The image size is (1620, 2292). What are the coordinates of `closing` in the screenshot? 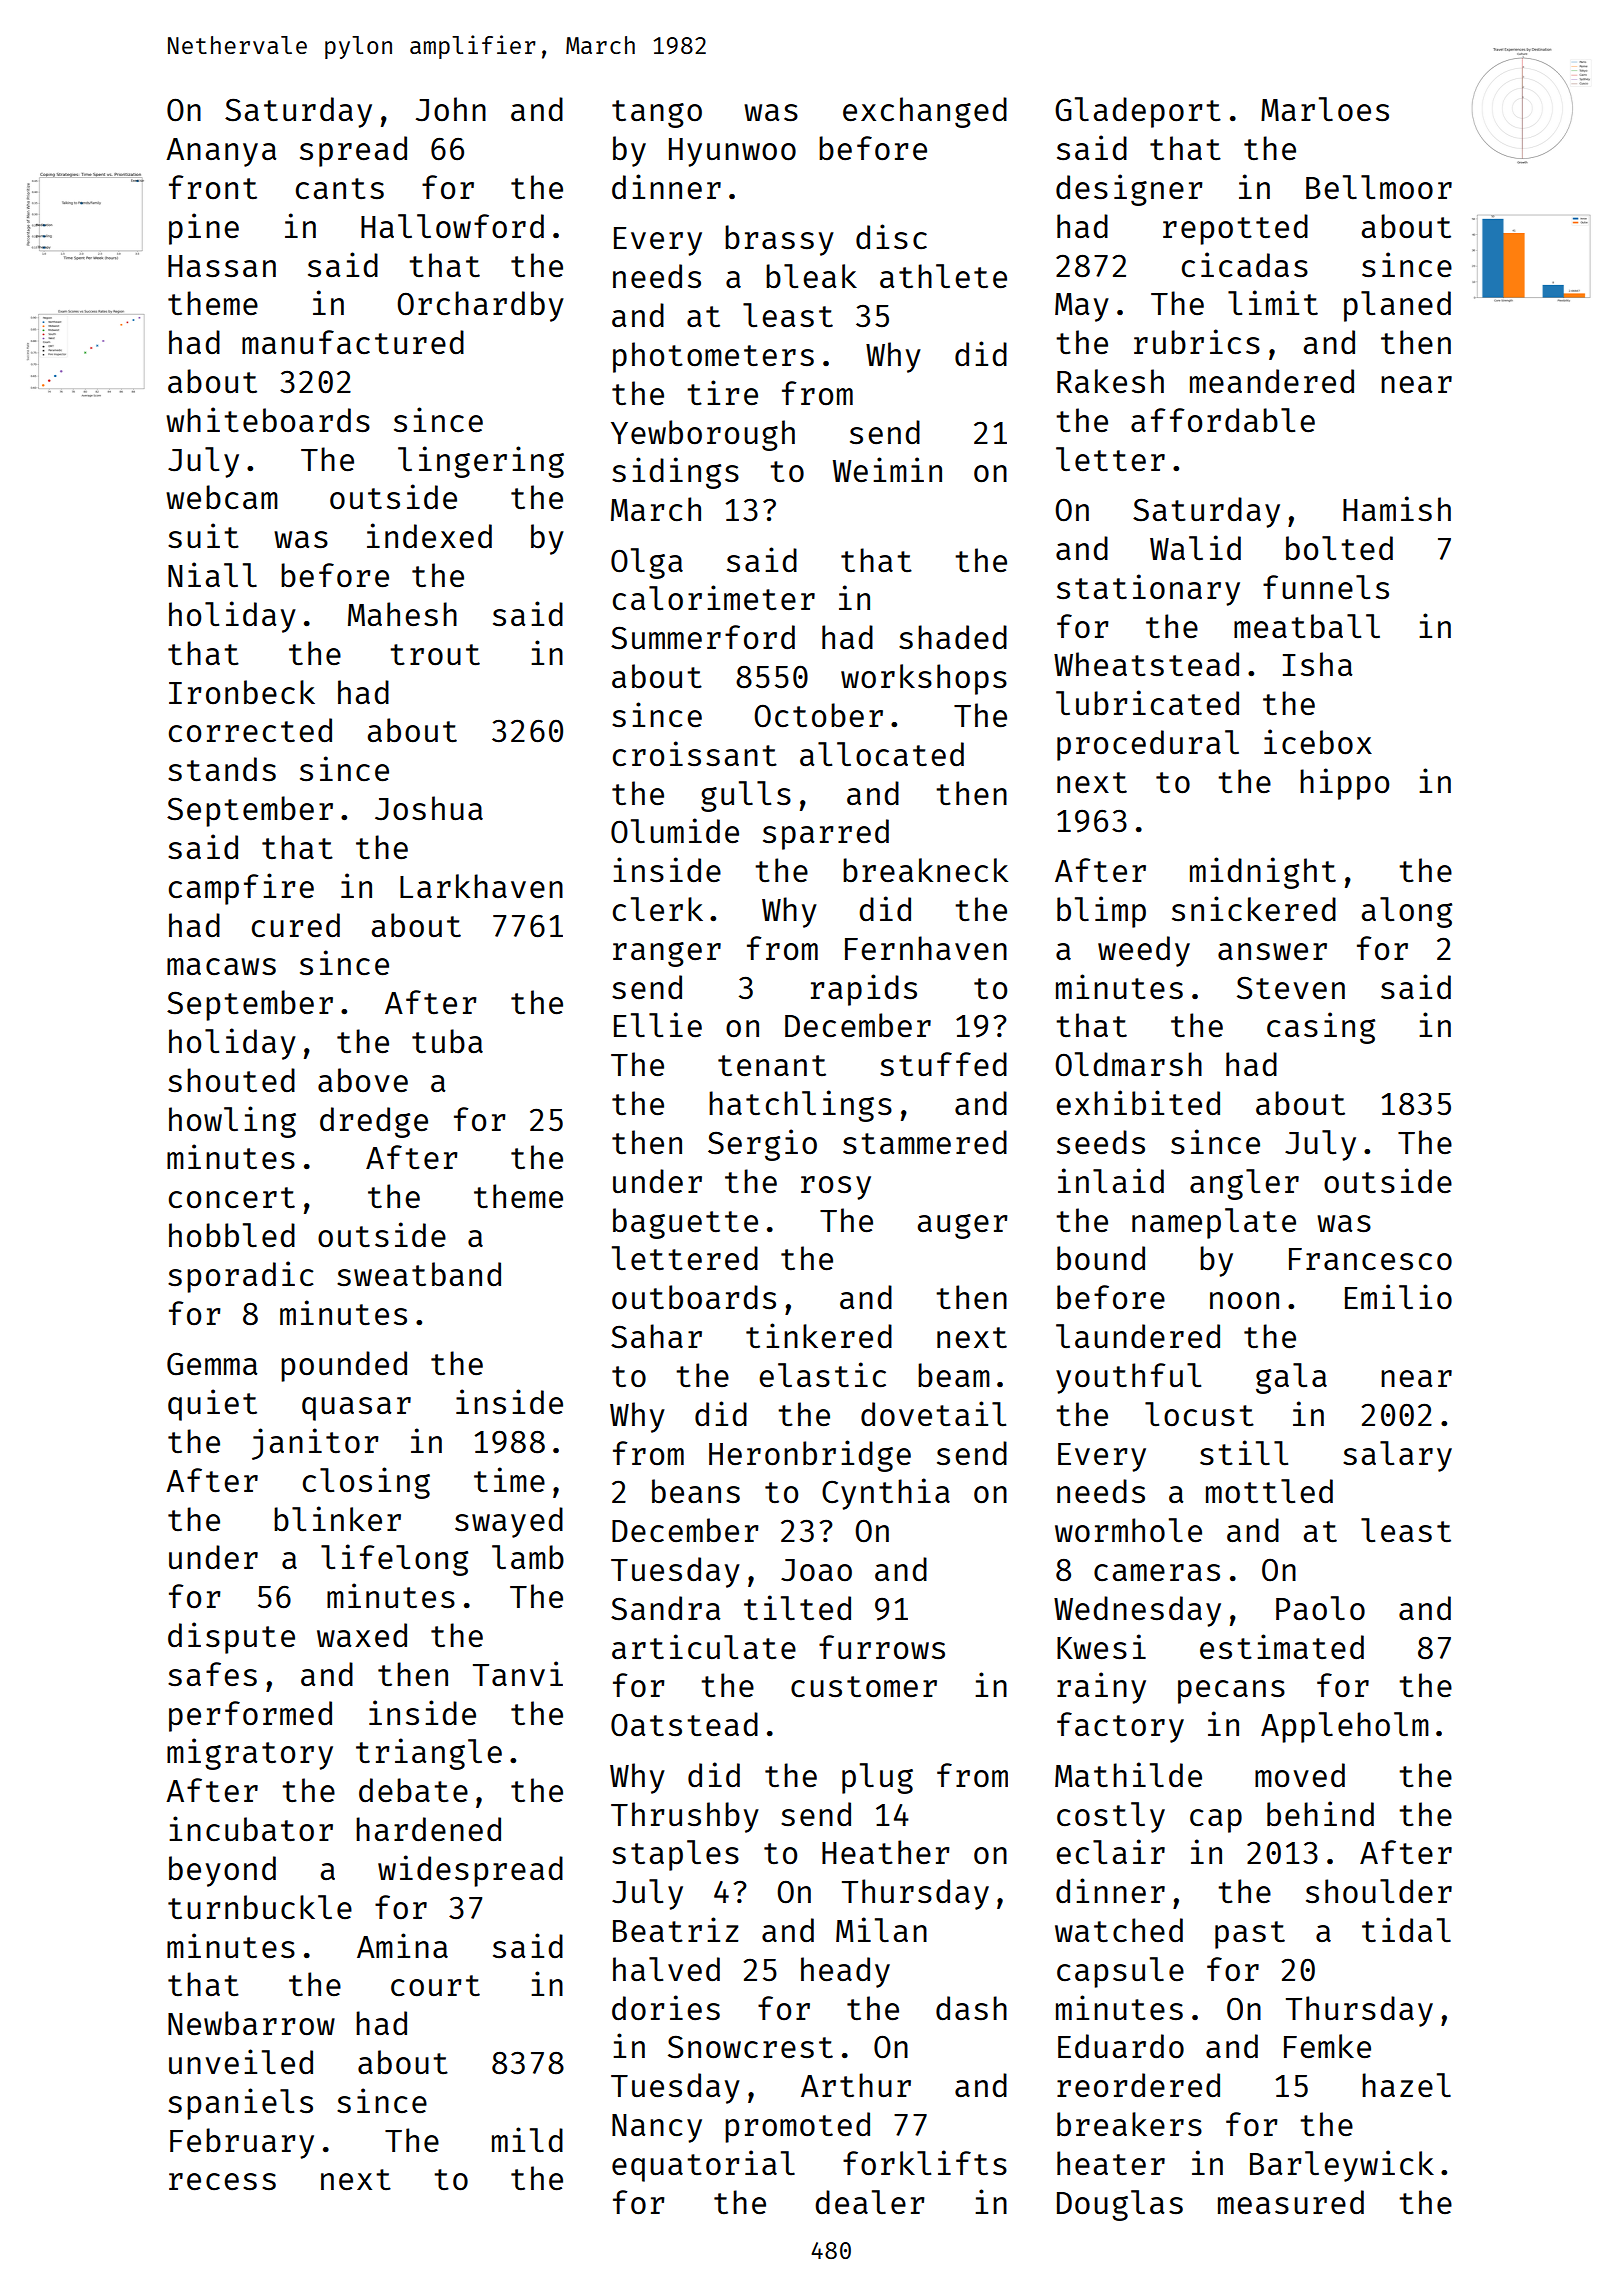 It's located at (366, 1483).
